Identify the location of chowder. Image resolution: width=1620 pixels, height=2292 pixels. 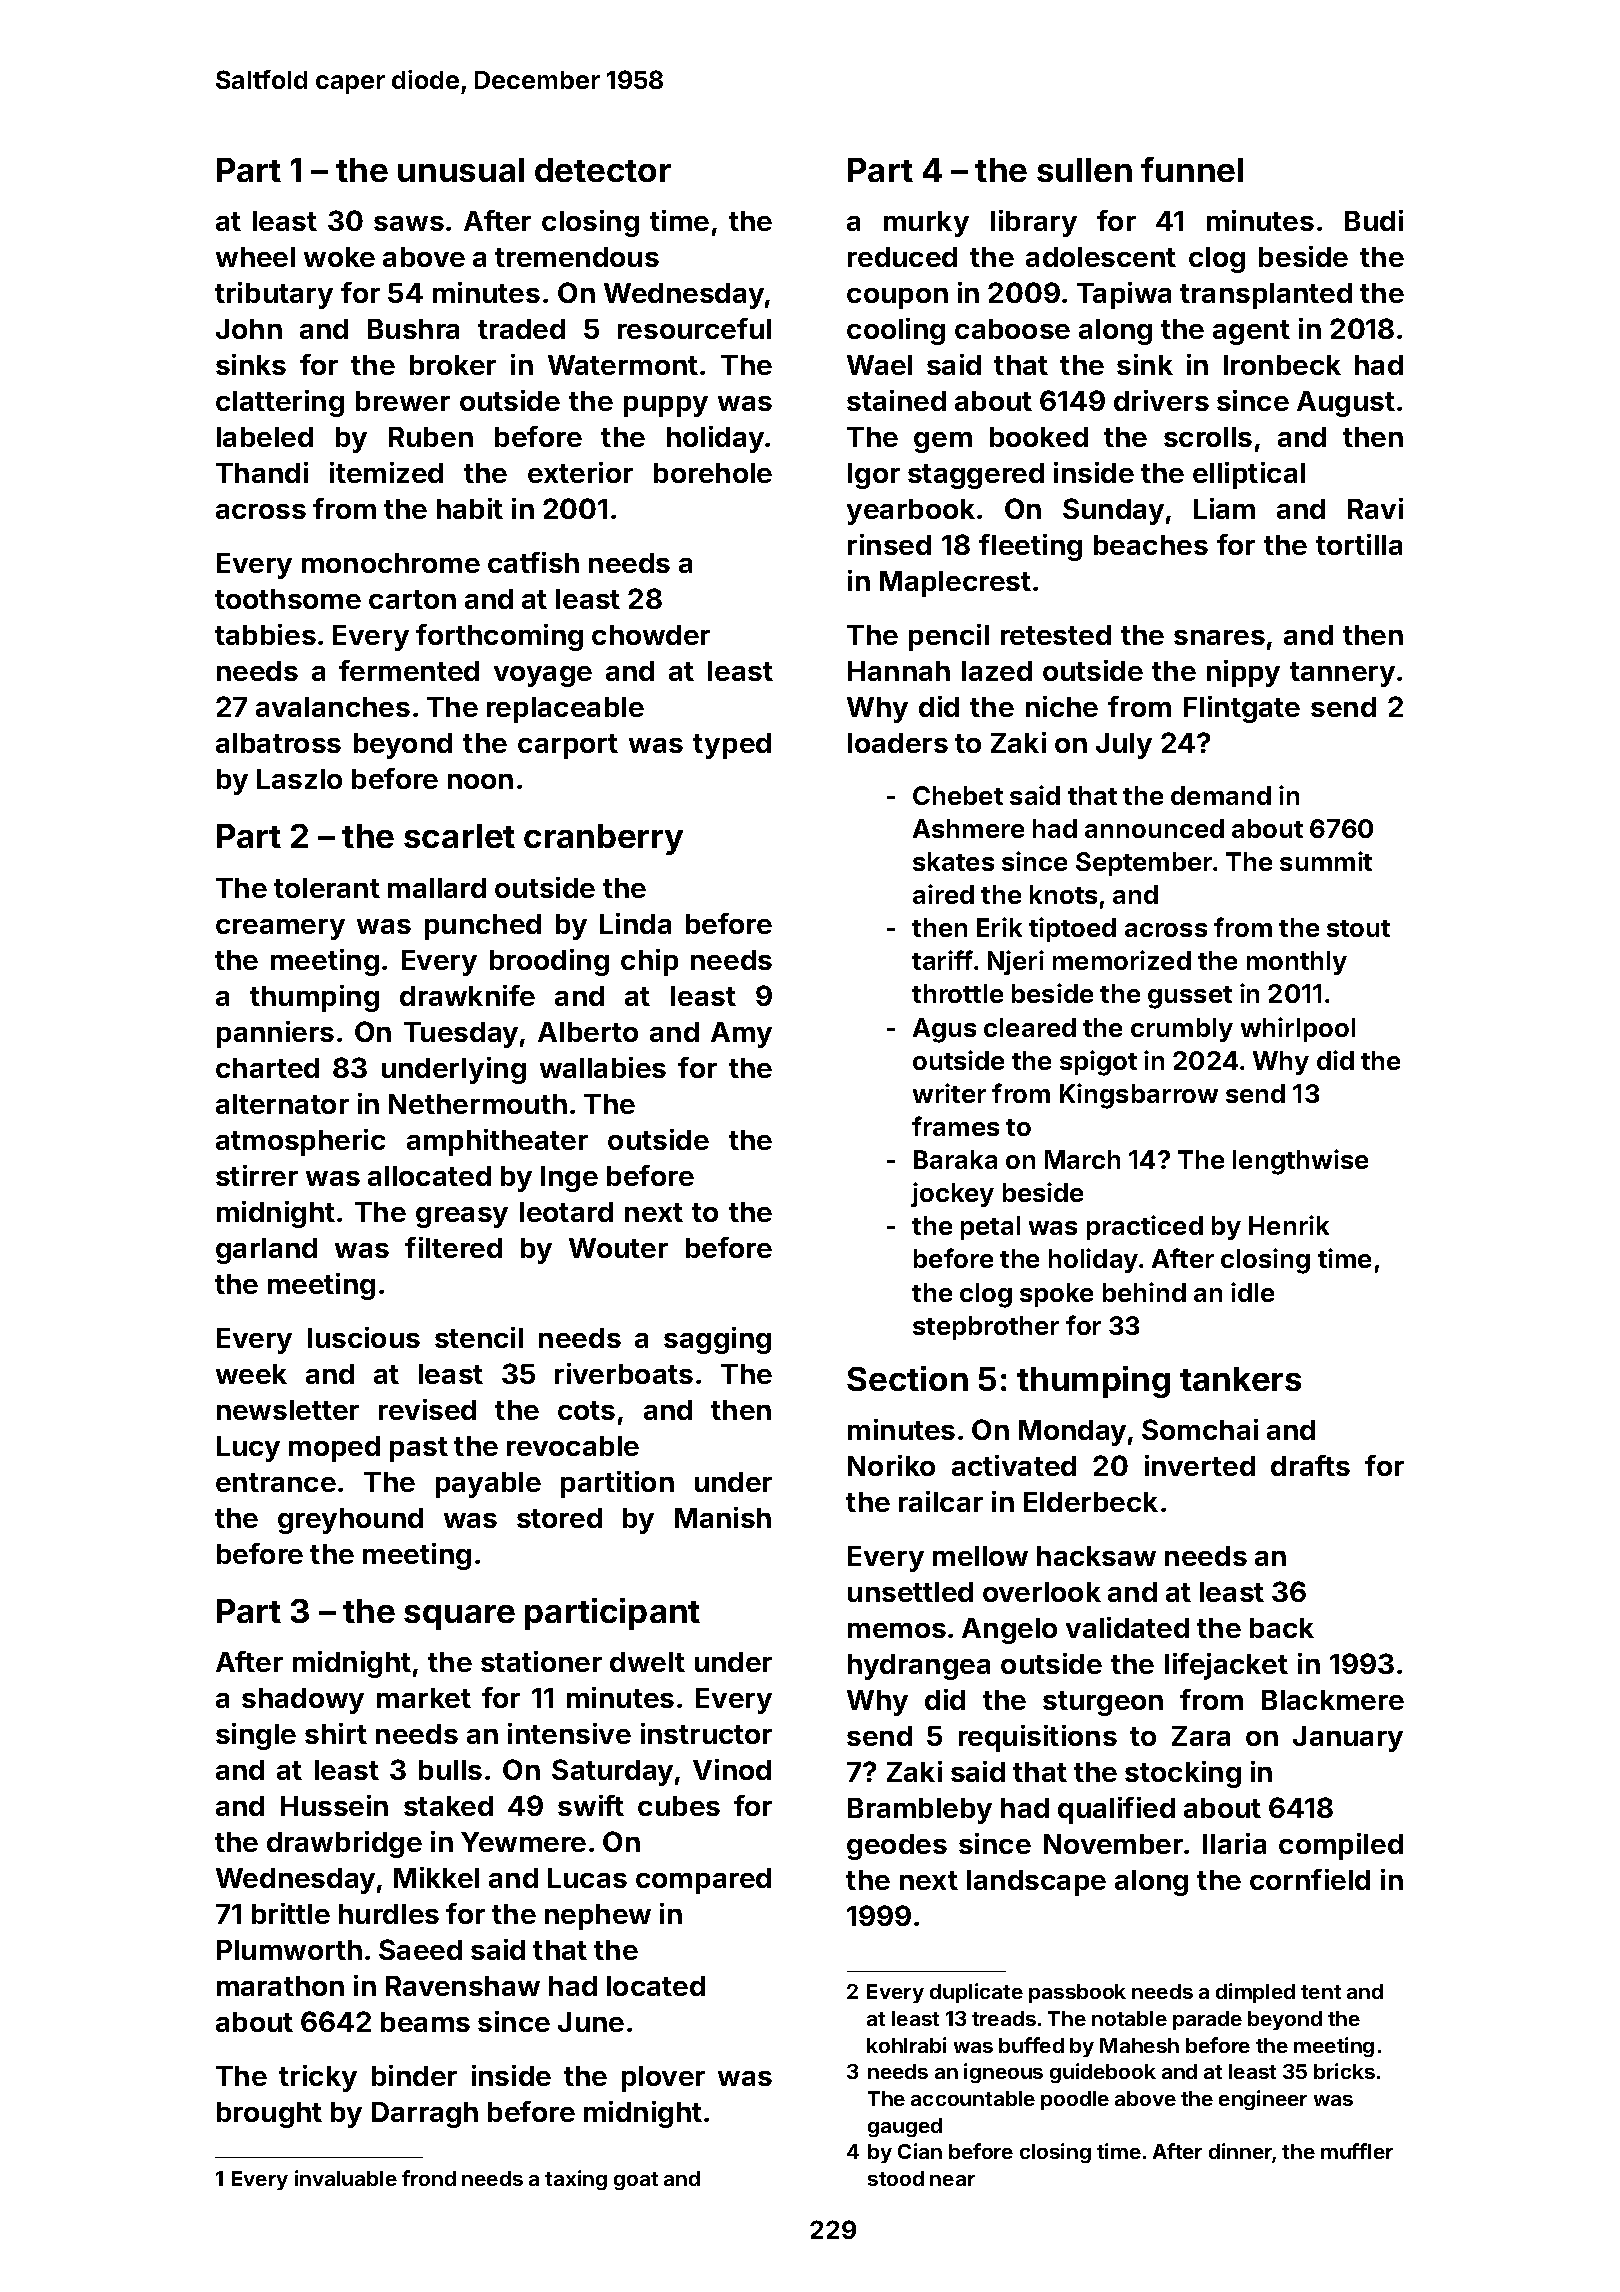
(651, 635).
